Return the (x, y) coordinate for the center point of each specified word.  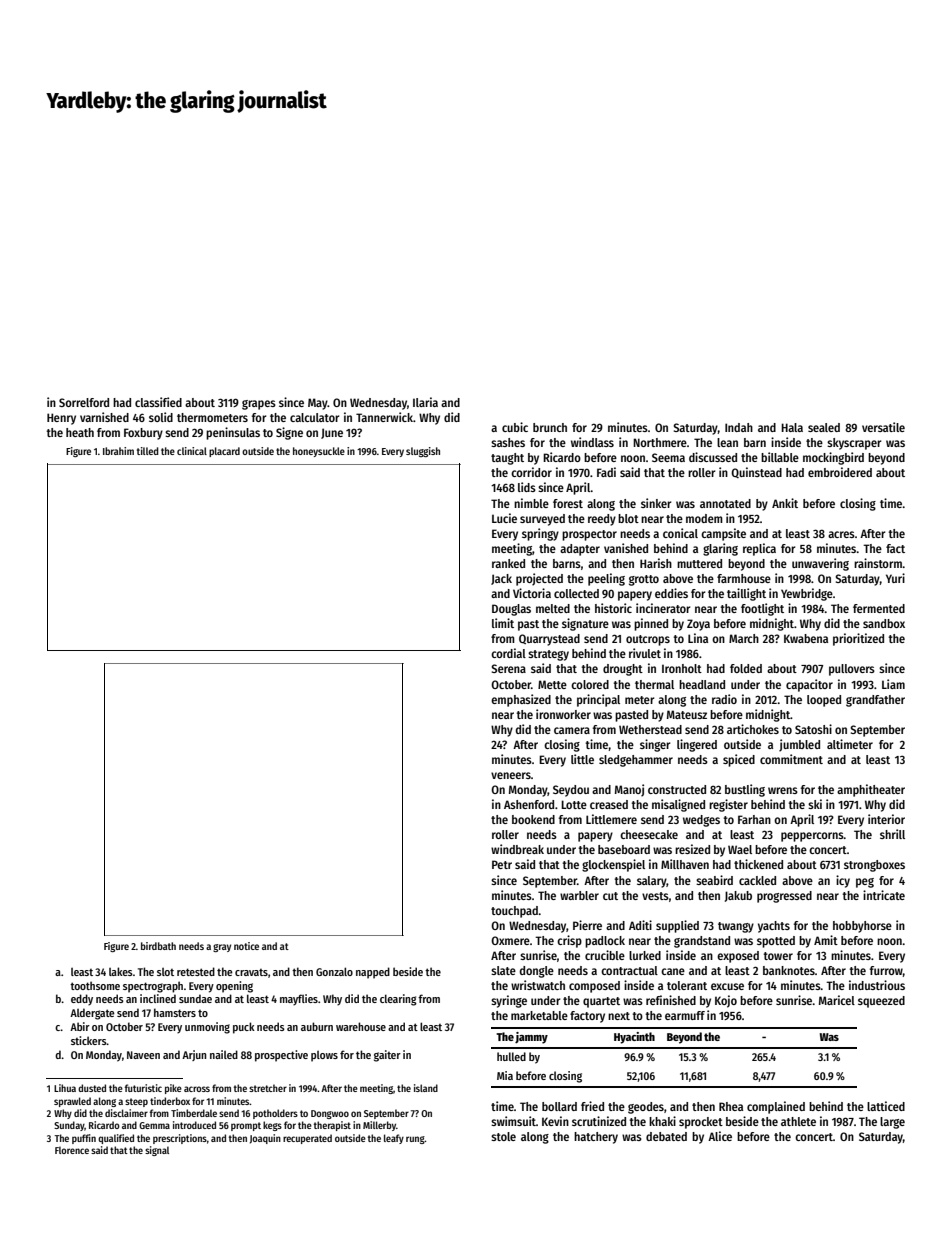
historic (613, 608)
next (619, 1016)
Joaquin (265, 1139)
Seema (668, 457)
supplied (677, 926)
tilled (148, 451)
